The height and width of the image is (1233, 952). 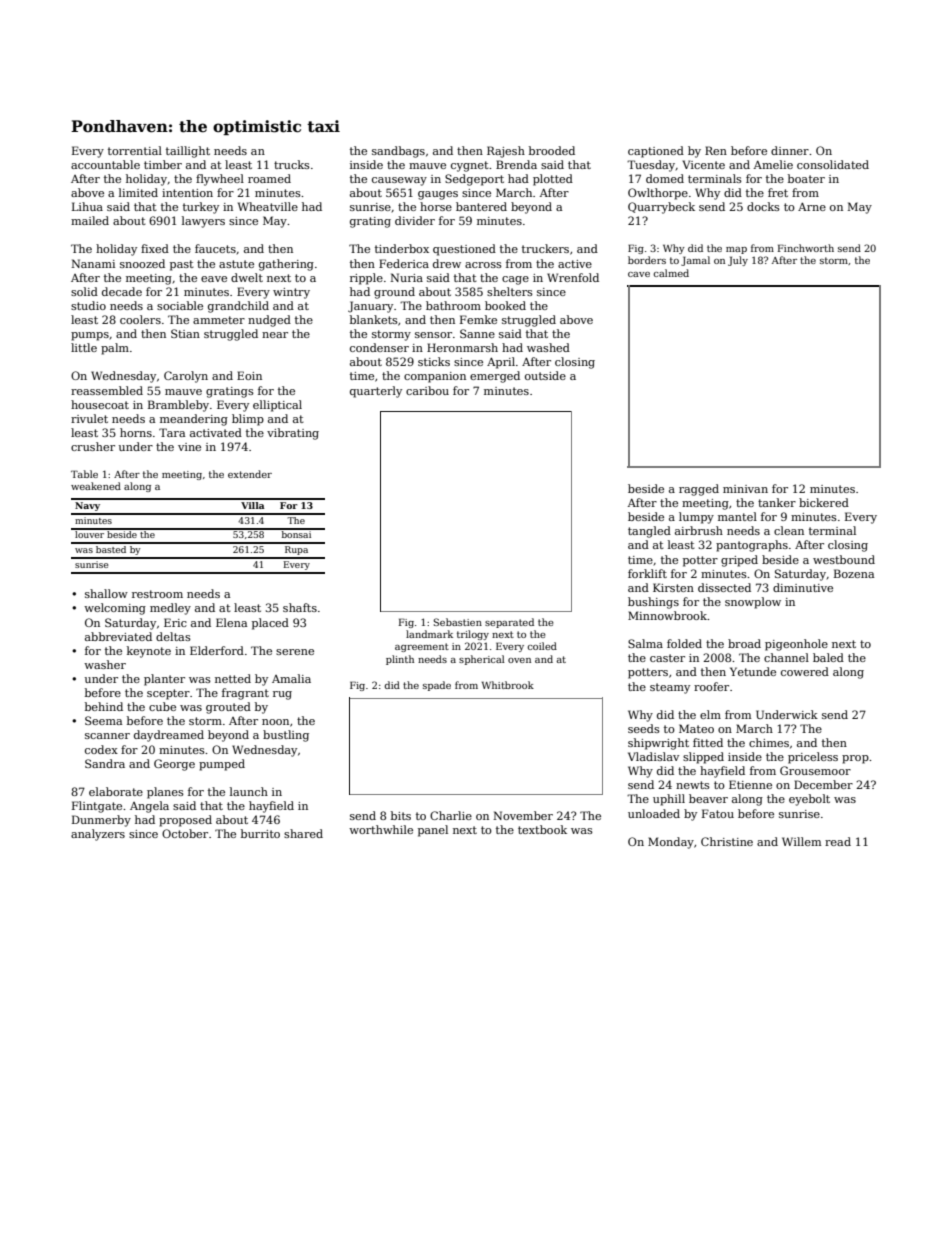 What do you see at coordinates (801, 841) in the image?
I see `Willem` at bounding box center [801, 841].
